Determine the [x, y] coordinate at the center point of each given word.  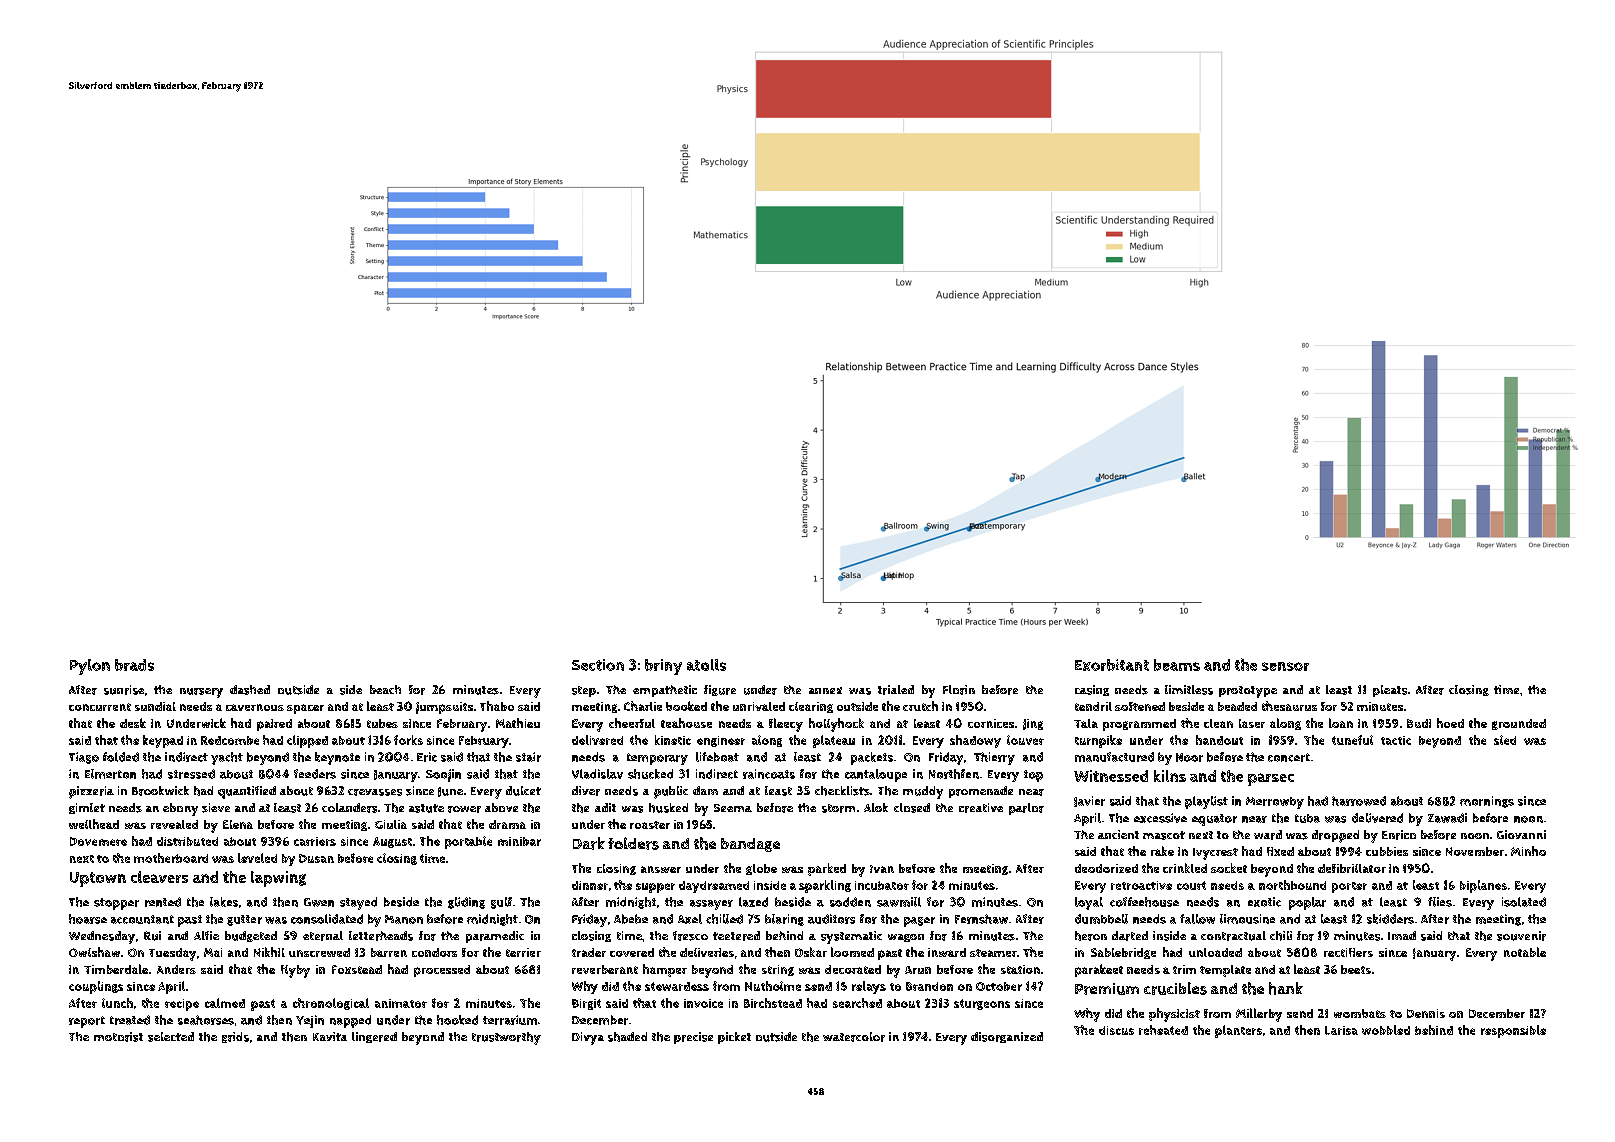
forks [408, 740]
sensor [1285, 666]
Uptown [98, 879]
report [87, 1022]
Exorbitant [1112, 665]
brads [134, 665]
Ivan [882, 869]
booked [686, 706]
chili [1281, 936]
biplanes [1483, 886]
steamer [993, 953]
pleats [1390, 691]
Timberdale [116, 969]
